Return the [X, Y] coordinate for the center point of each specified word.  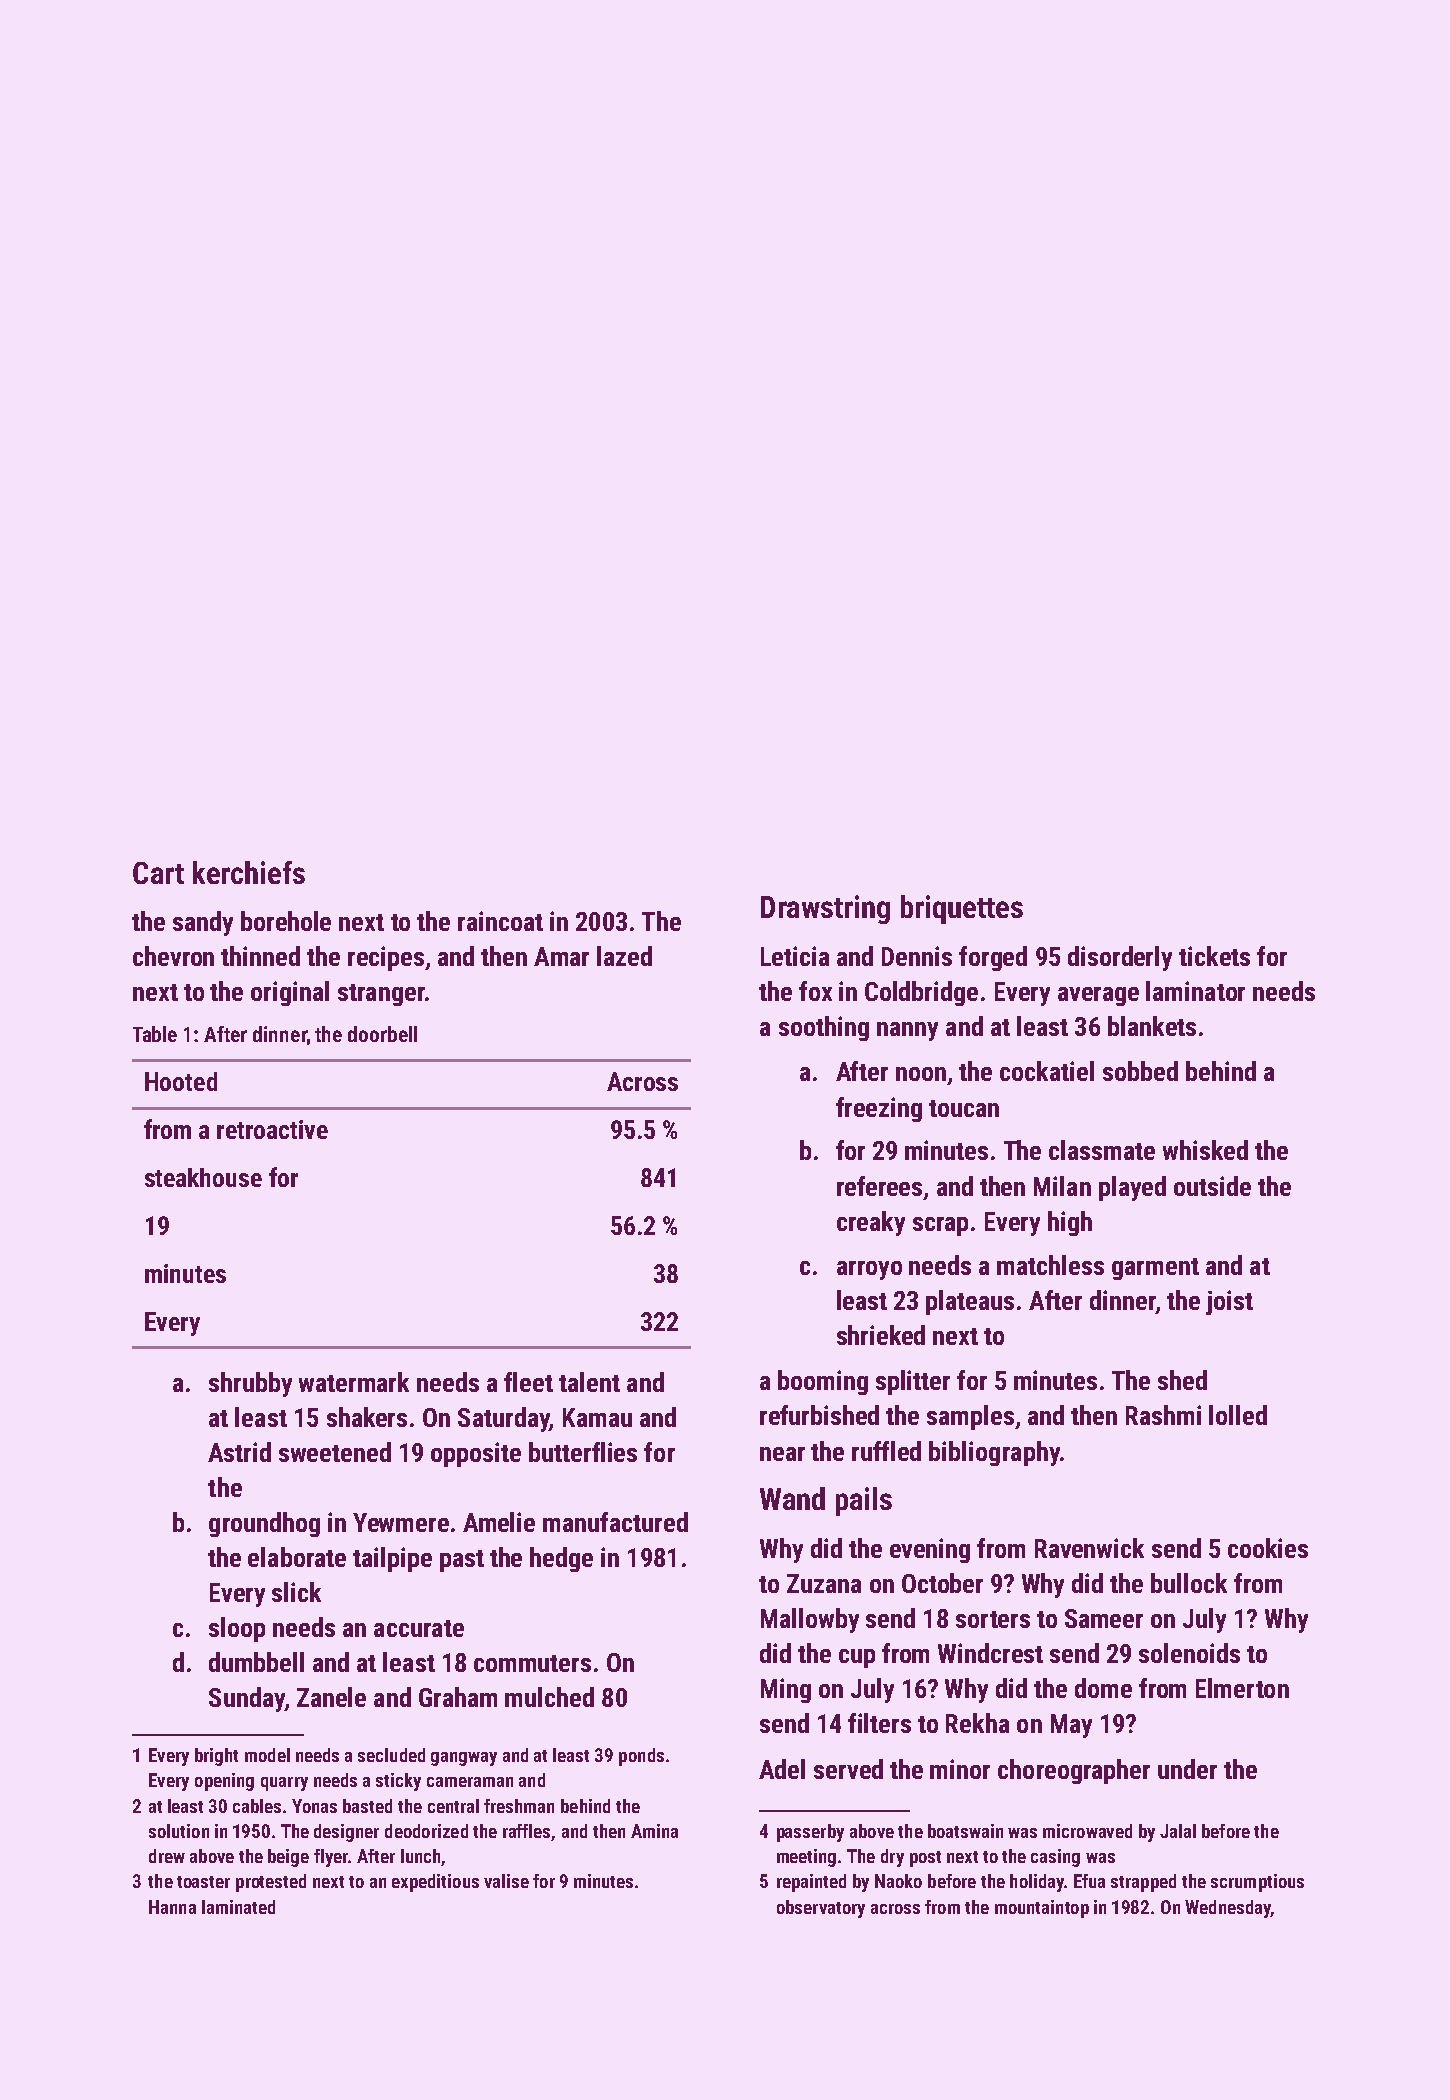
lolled [1238, 1415]
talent [589, 1382]
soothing [824, 1028]
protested [271, 1883]
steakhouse [203, 1177]
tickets [1214, 956]
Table [155, 1034]
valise [506, 1881]
